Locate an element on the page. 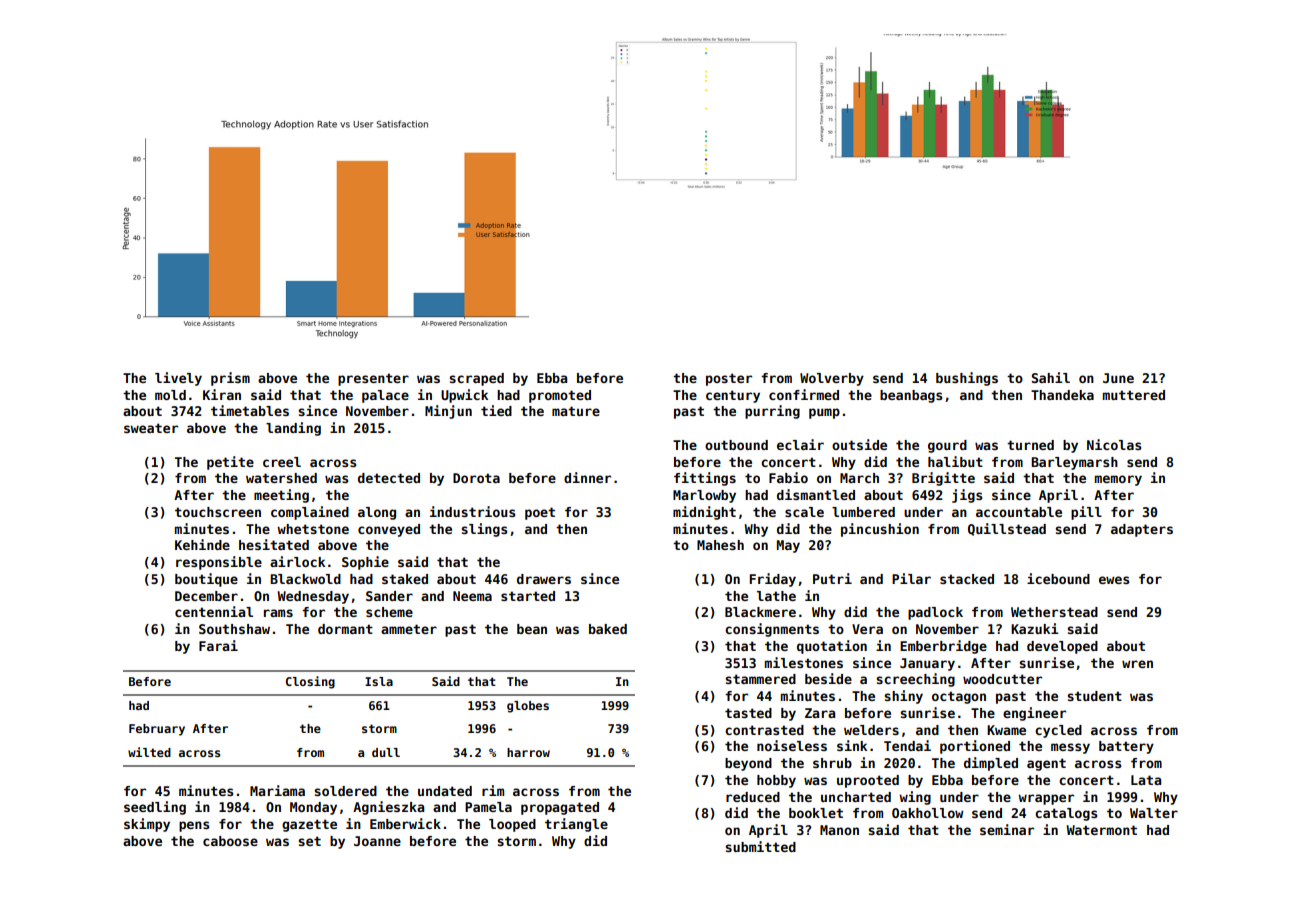 The width and height of the page is (1308, 924). tasted is located at coordinates (748, 713).
